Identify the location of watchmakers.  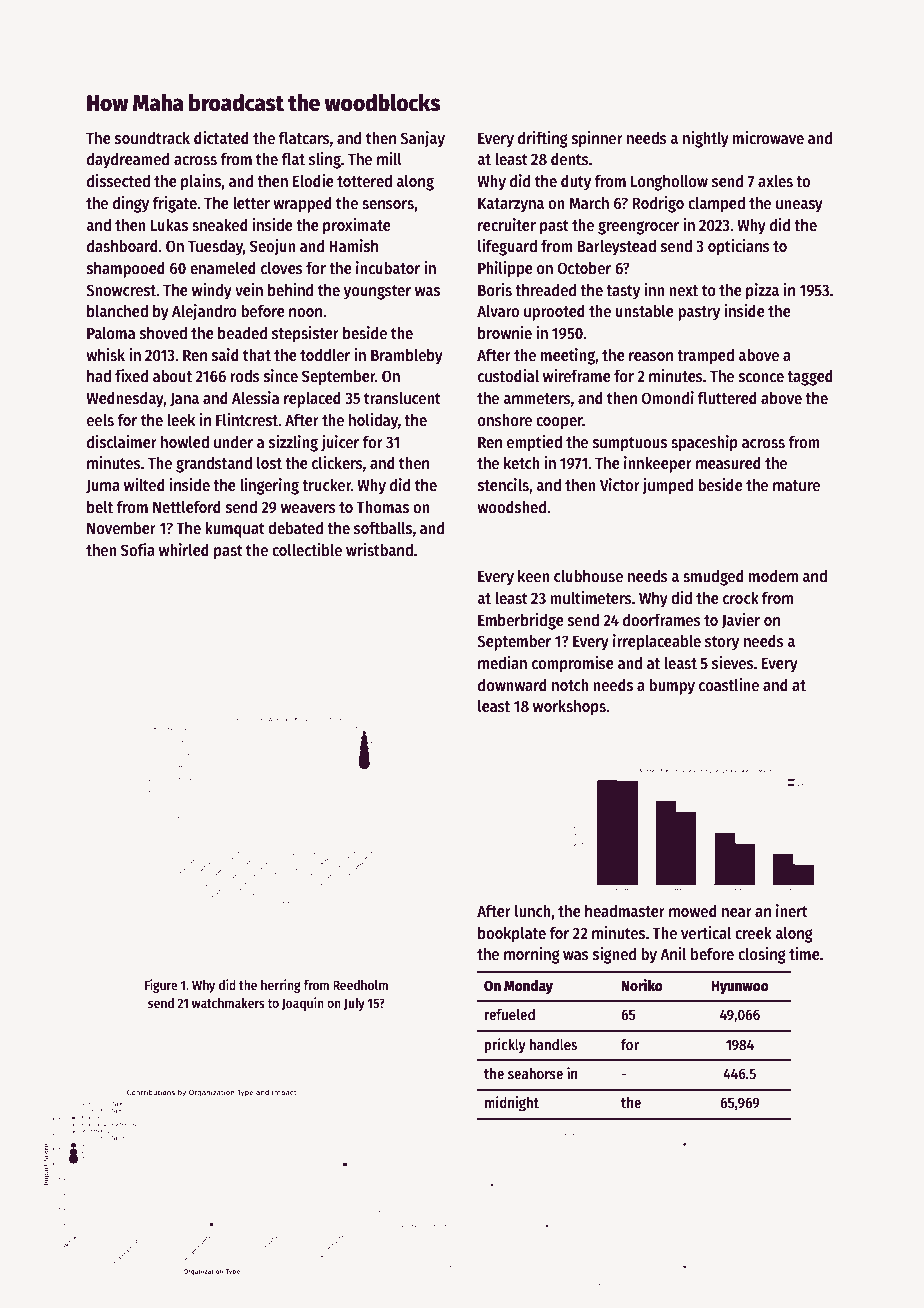
(228, 1003).
